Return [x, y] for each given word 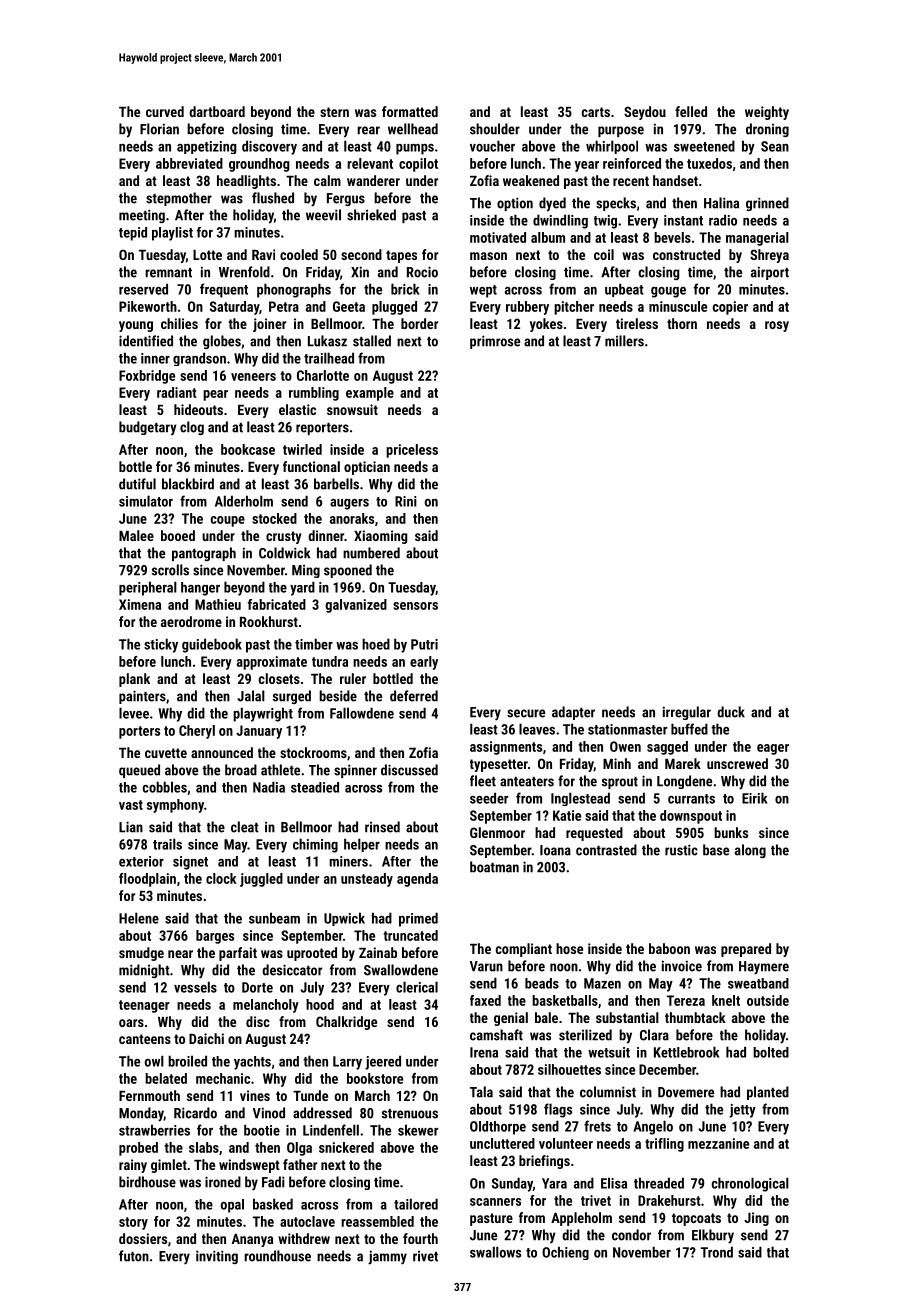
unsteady [367, 880]
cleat [245, 827]
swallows [495, 1252]
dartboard [217, 111]
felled [691, 111]
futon [134, 1256]
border [419, 323]
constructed [686, 254]
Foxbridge [147, 377]
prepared [746, 950]
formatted [410, 111]
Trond [717, 1252]
